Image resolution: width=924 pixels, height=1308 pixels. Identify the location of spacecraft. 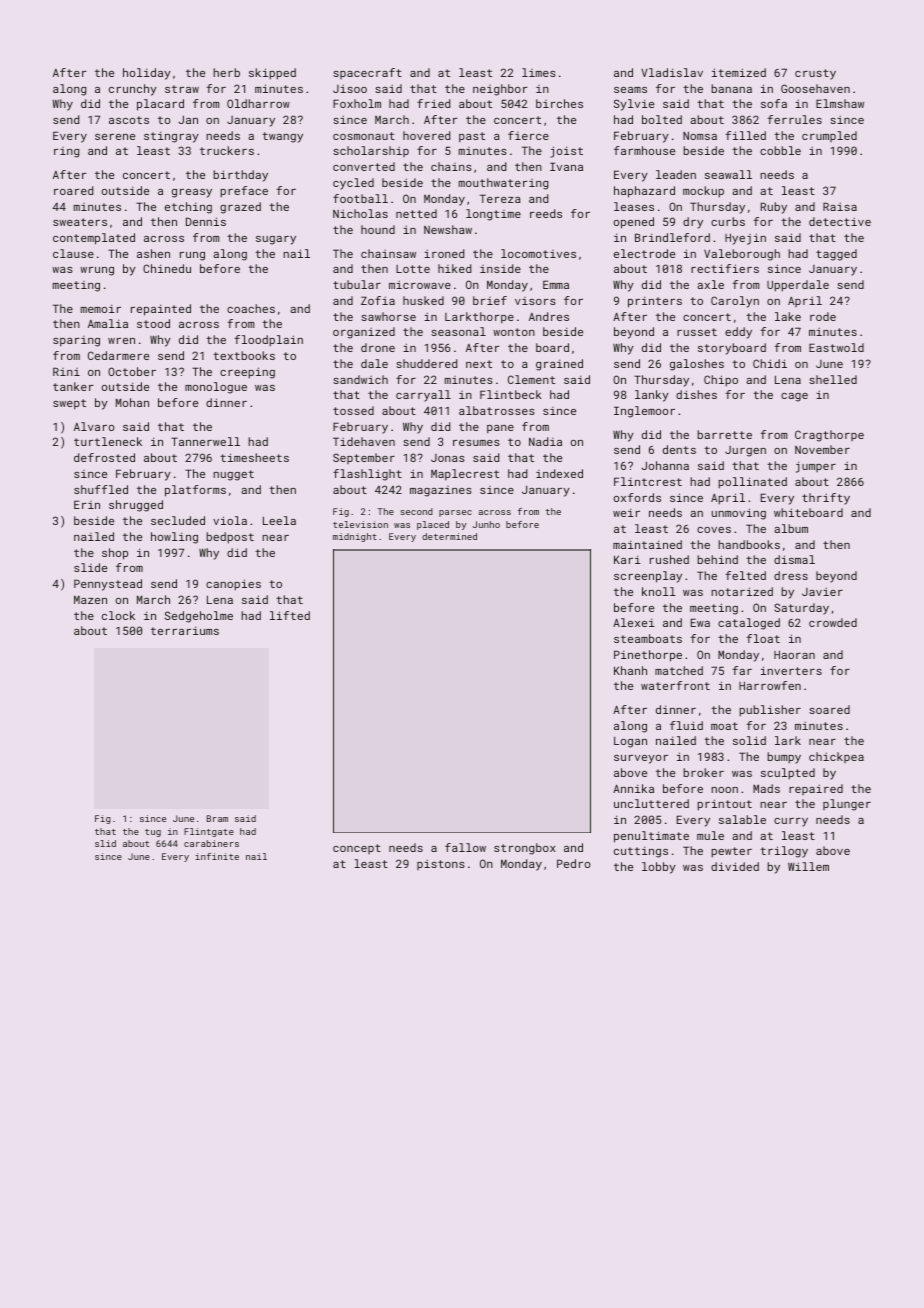
(367, 73).
